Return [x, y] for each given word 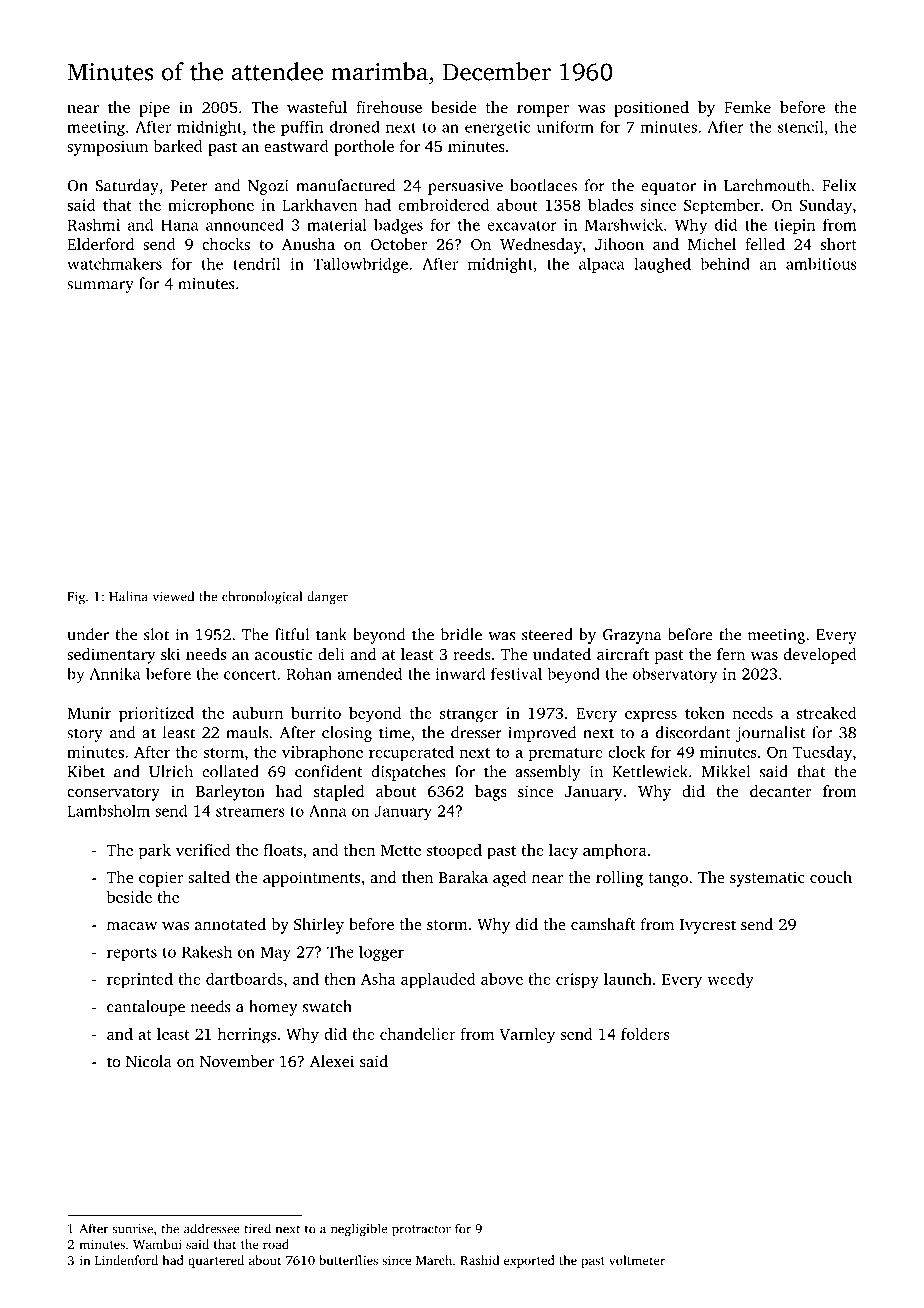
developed [820, 656]
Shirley [319, 926]
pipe [154, 109]
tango [668, 880]
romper [543, 111]
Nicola [149, 1061]
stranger [469, 716]
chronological [262, 598]
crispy [577, 981]
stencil [801, 126]
